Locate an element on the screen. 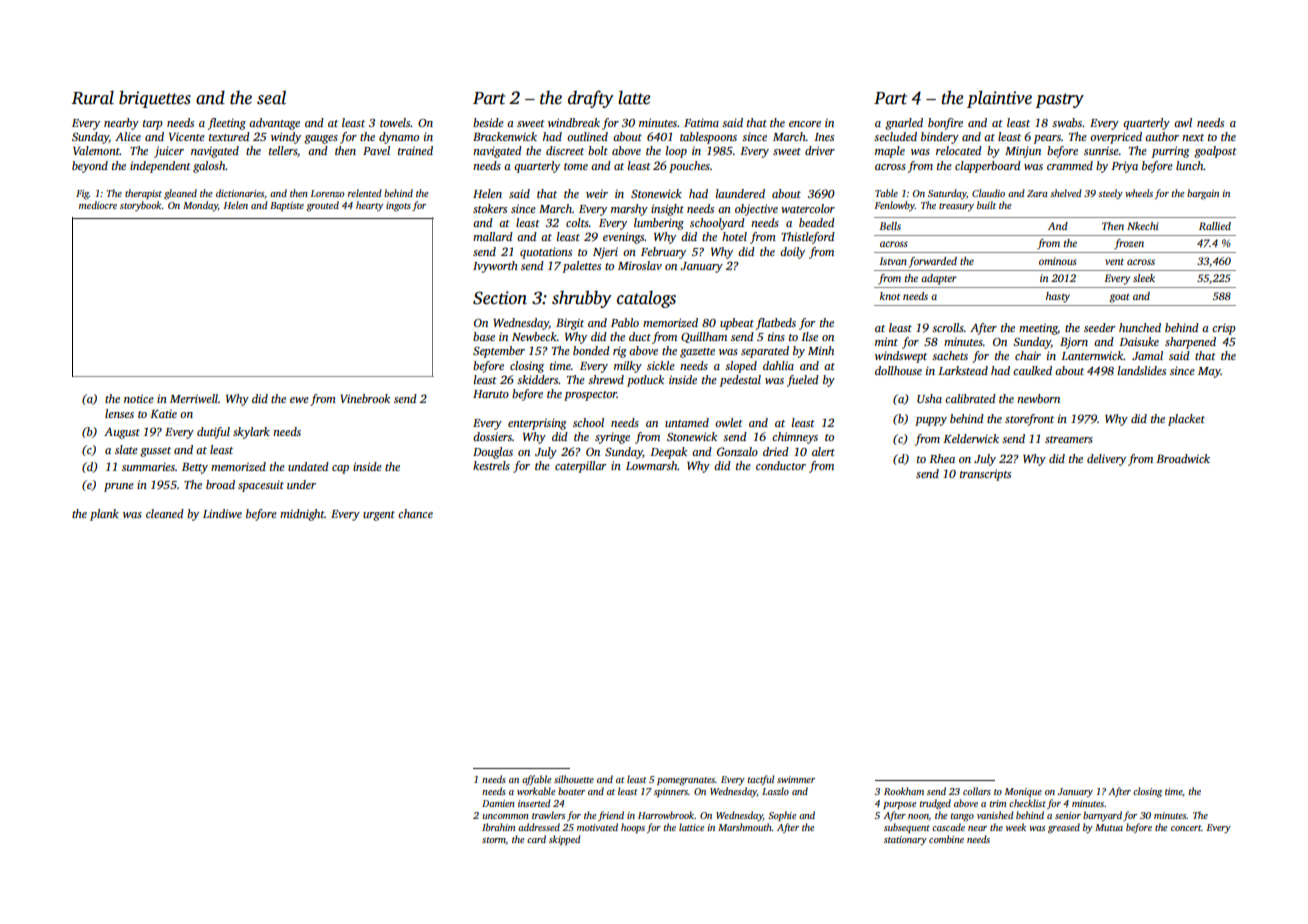  owlet is located at coordinates (729, 422).
